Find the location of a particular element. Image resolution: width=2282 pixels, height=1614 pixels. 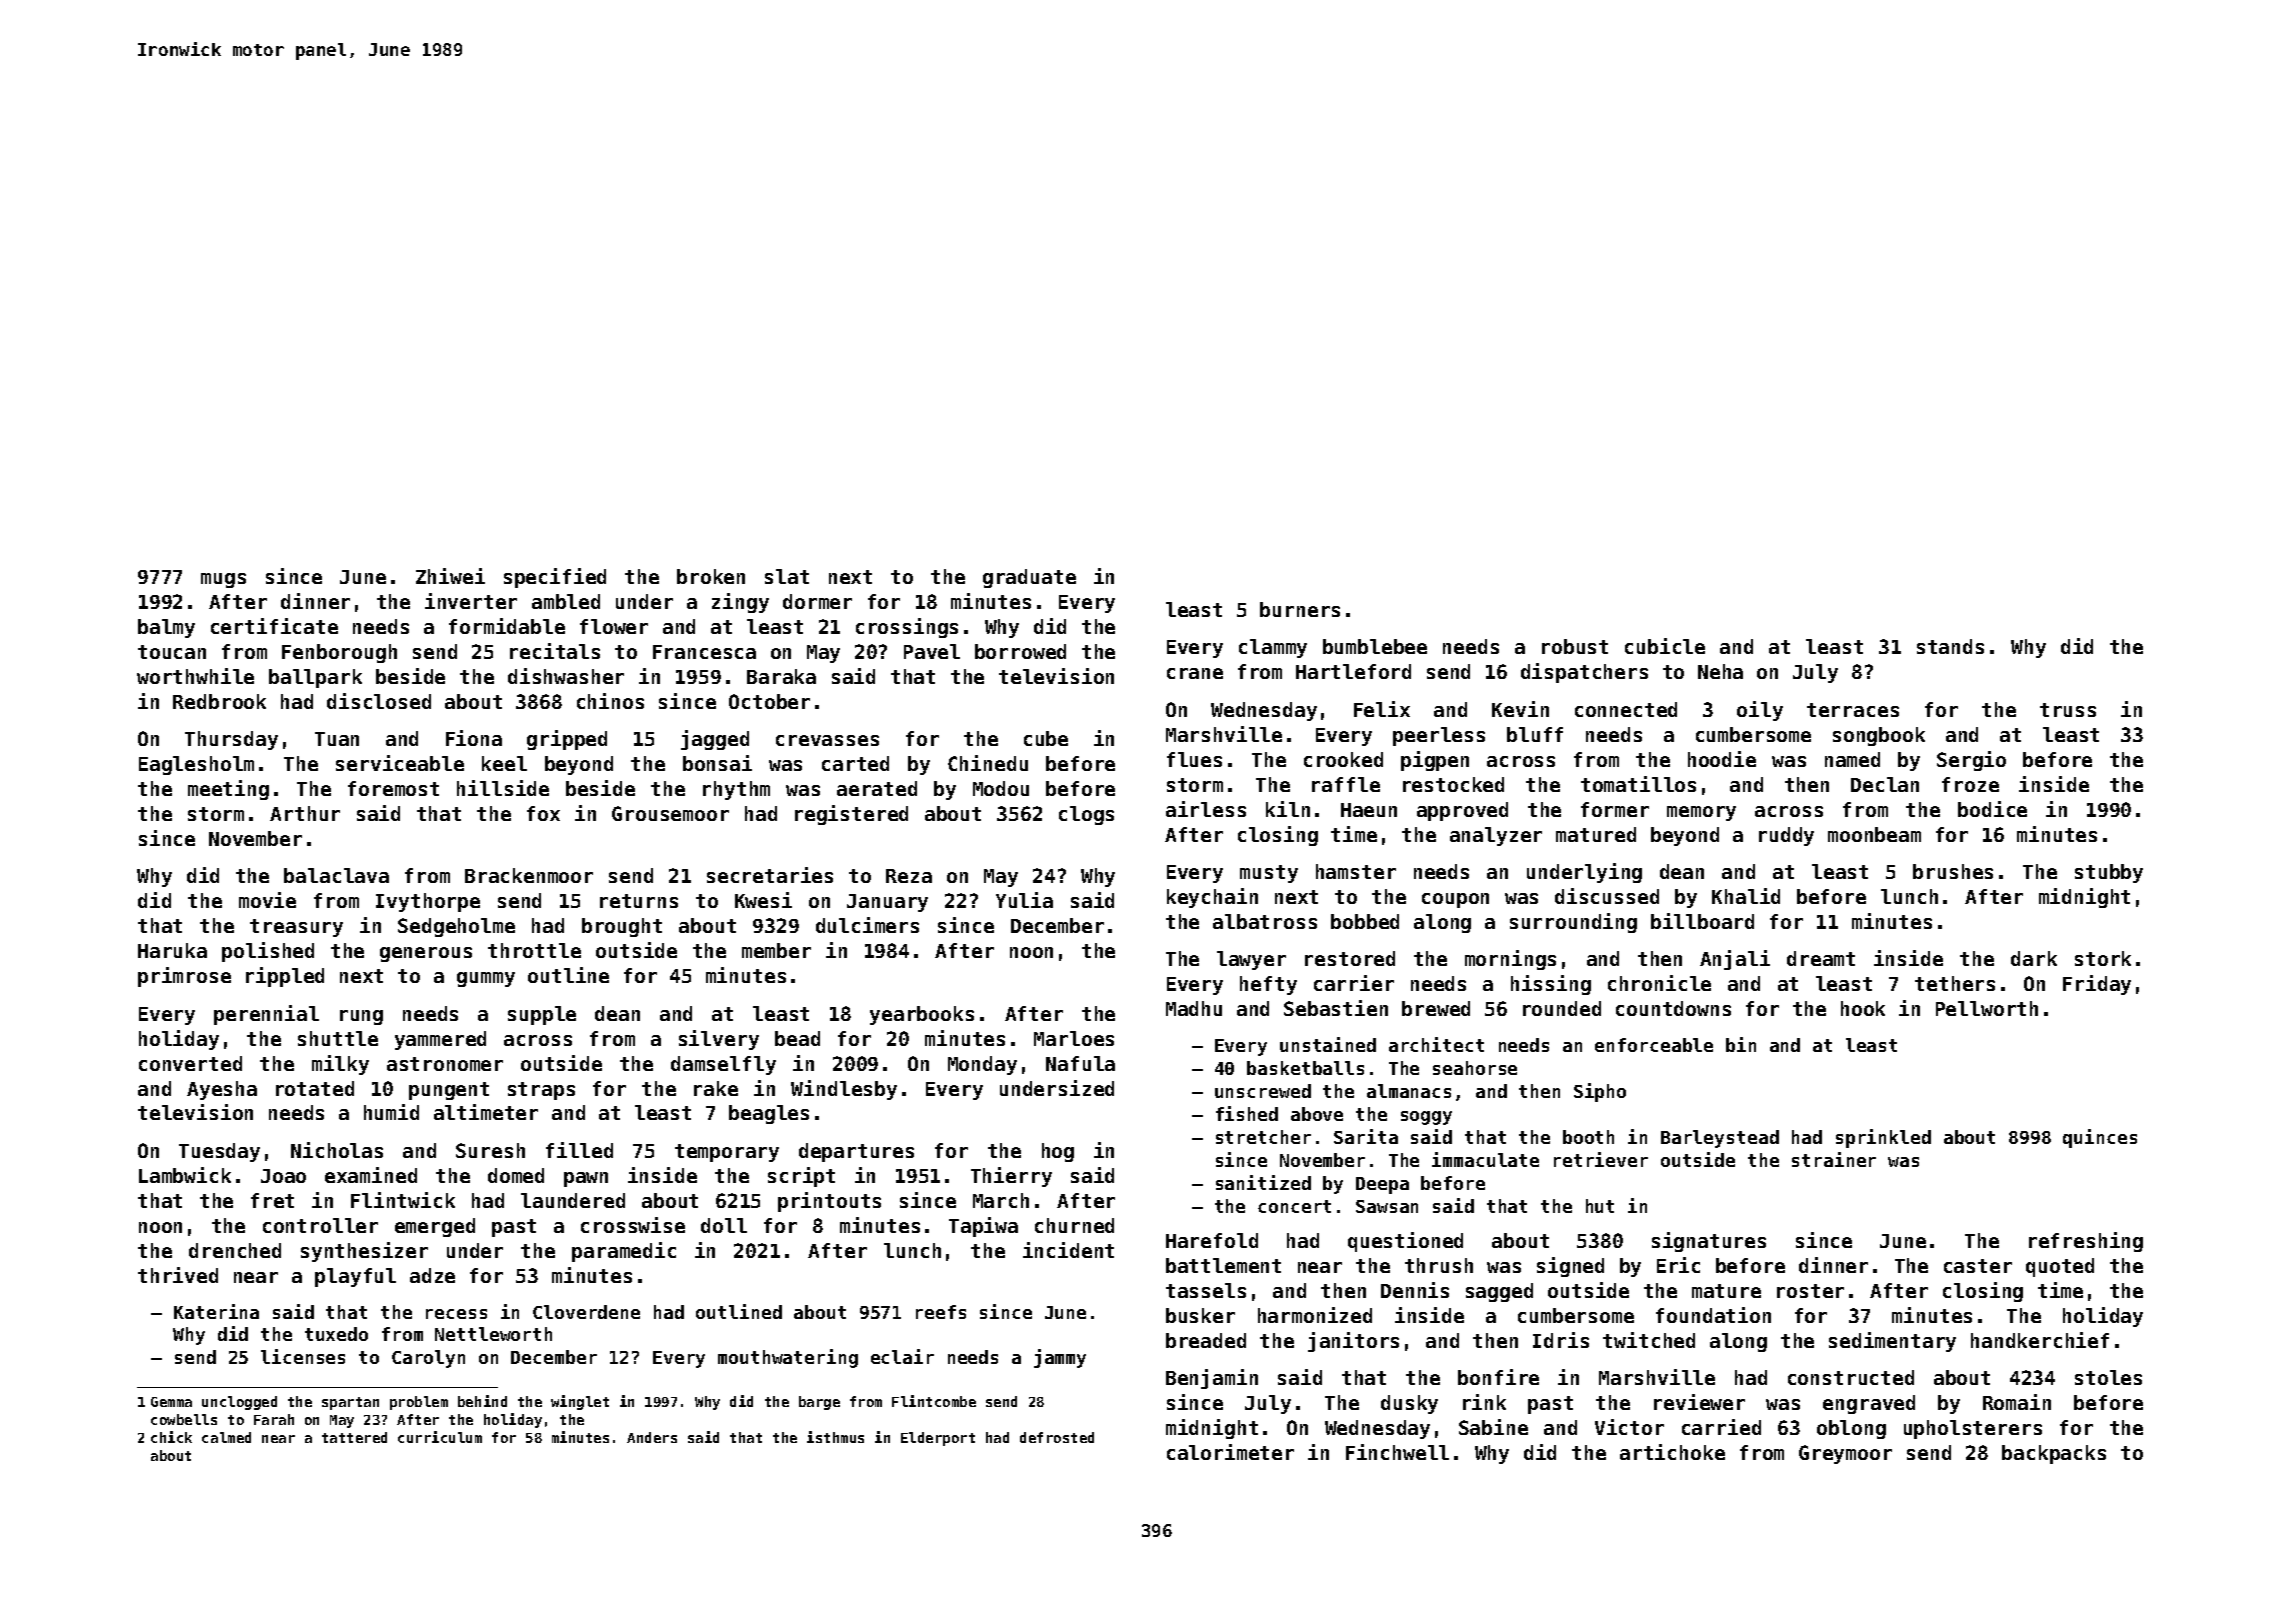

formidable is located at coordinates (507, 626).
